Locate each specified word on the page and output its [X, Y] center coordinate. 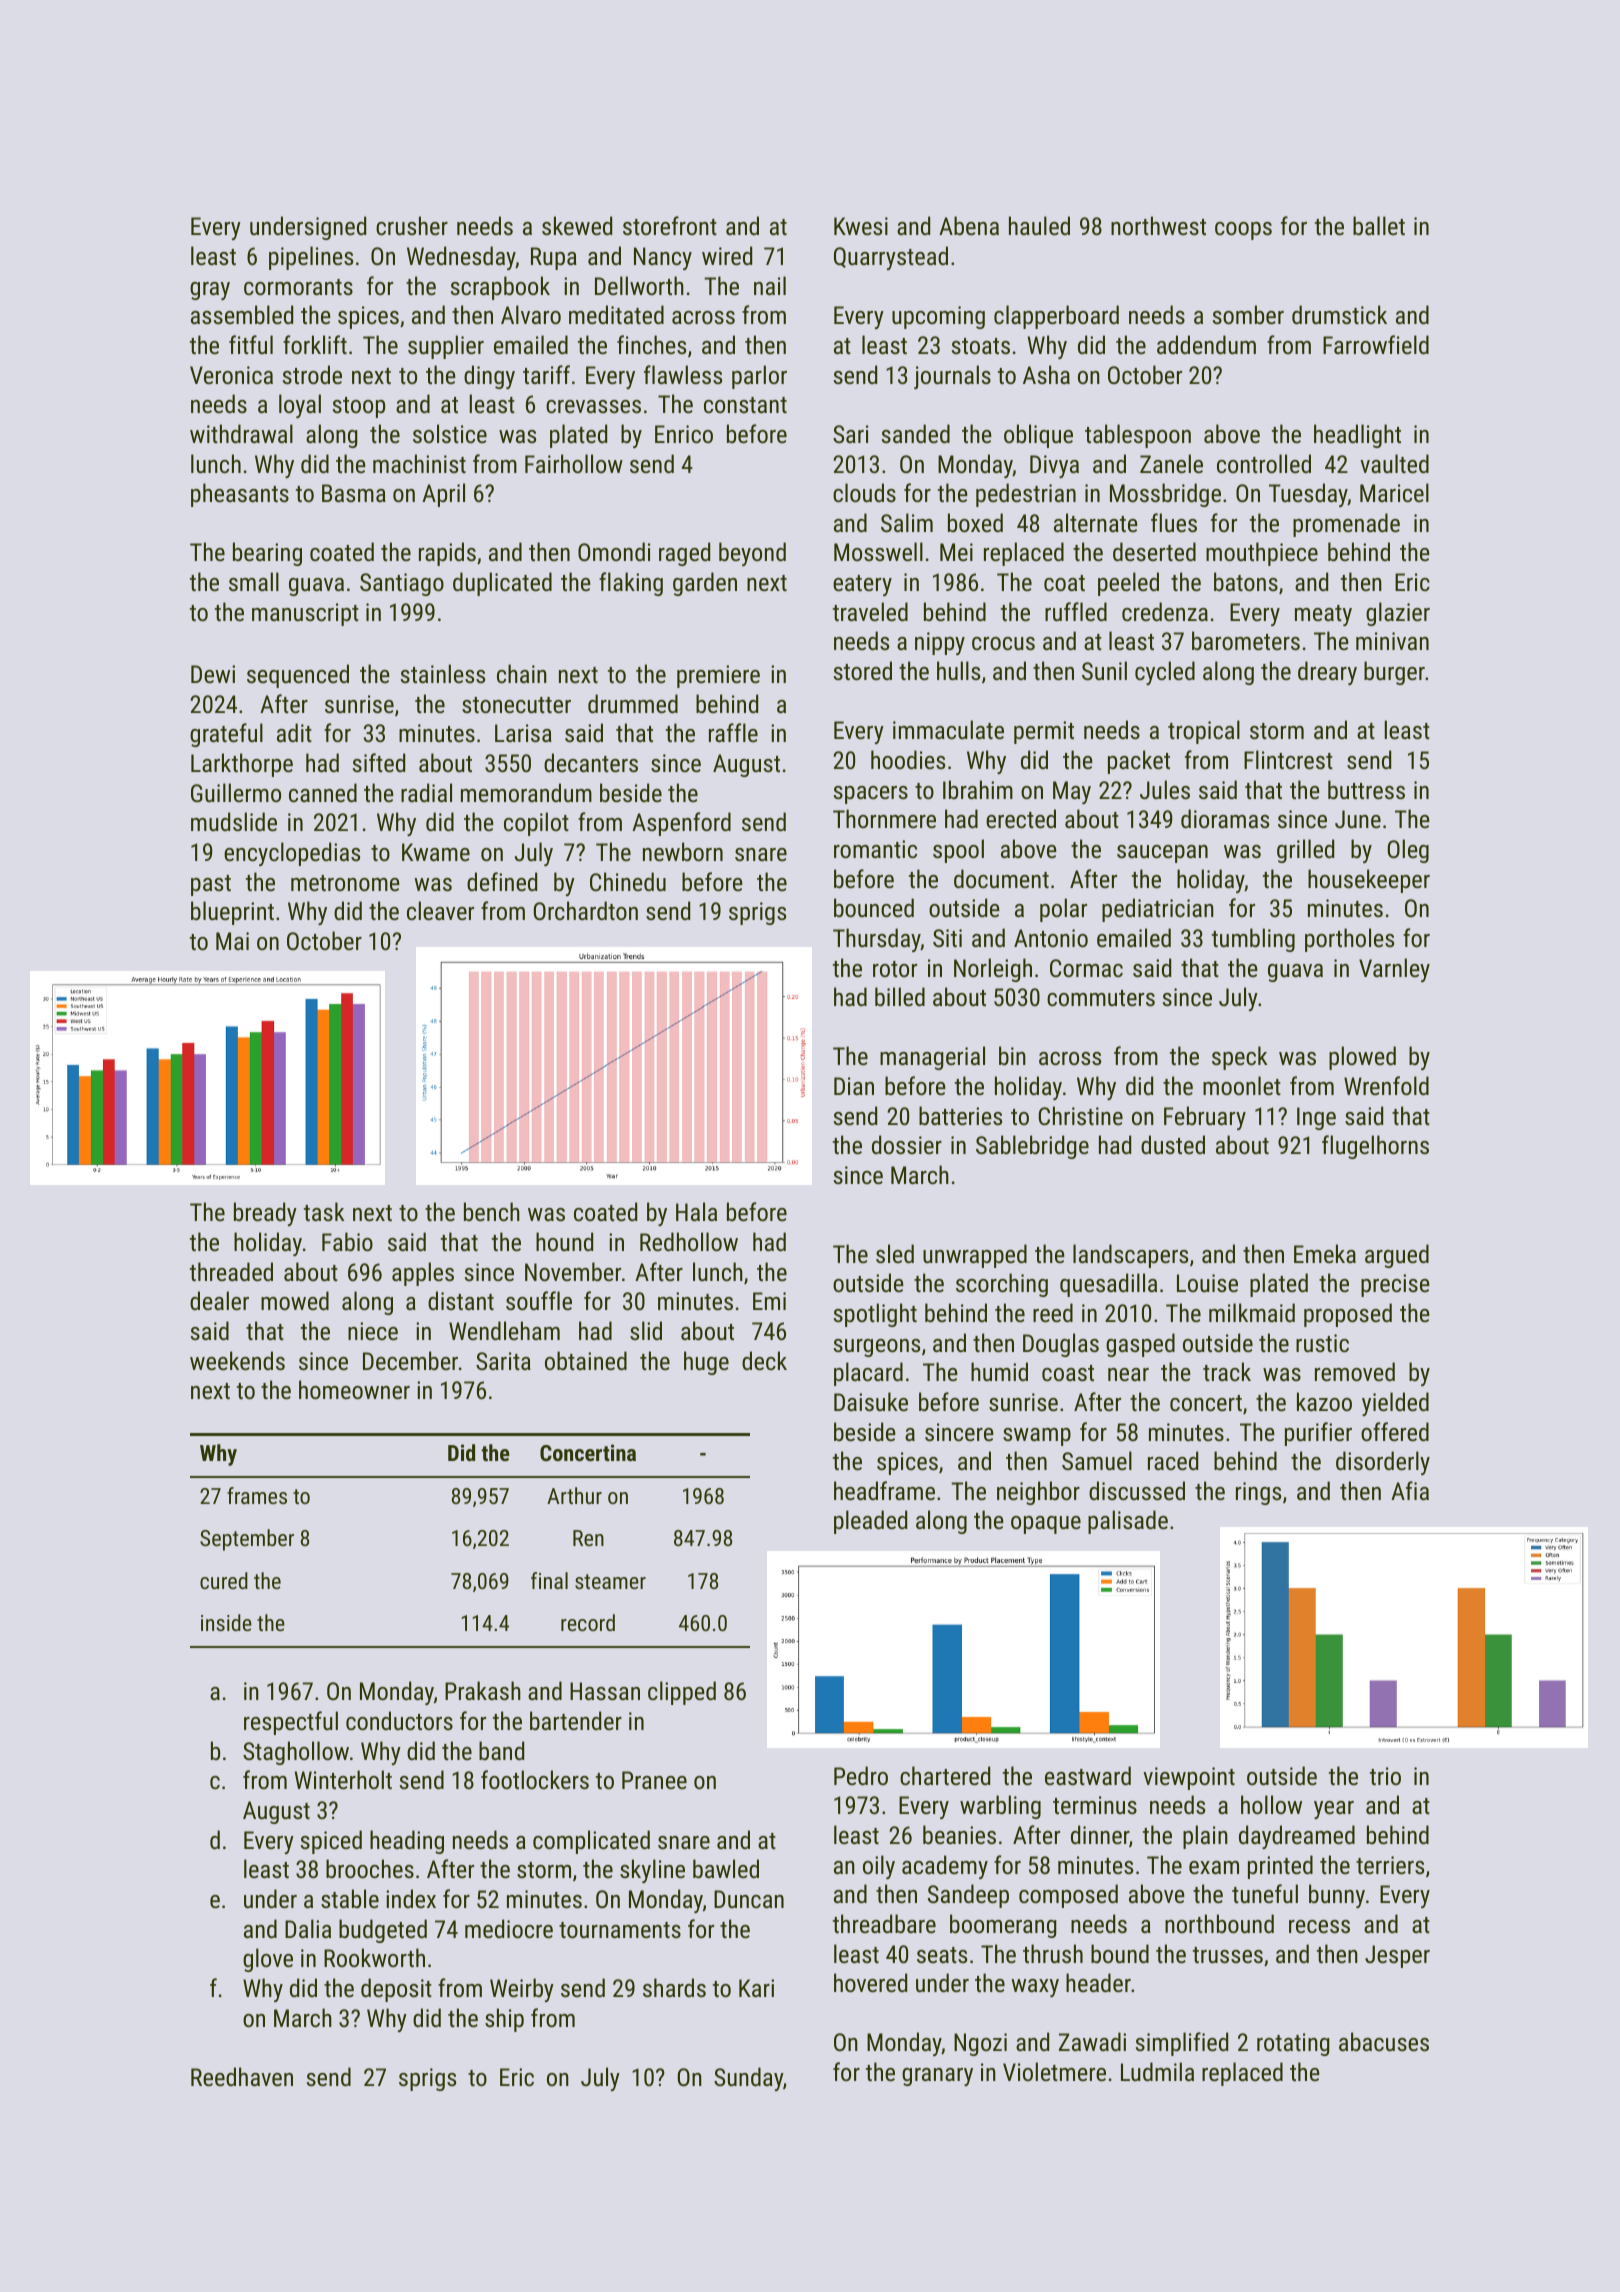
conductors [399, 1720]
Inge [1316, 1118]
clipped [682, 1693]
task [324, 1211]
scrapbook [500, 288]
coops [1243, 231]
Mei [956, 552]
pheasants [240, 495]
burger [1394, 673]
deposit [396, 1990]
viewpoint [1189, 1778]
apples [423, 1274]
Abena [969, 225]
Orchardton [585, 910]
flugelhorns [1375, 1147]
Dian [854, 1086]
